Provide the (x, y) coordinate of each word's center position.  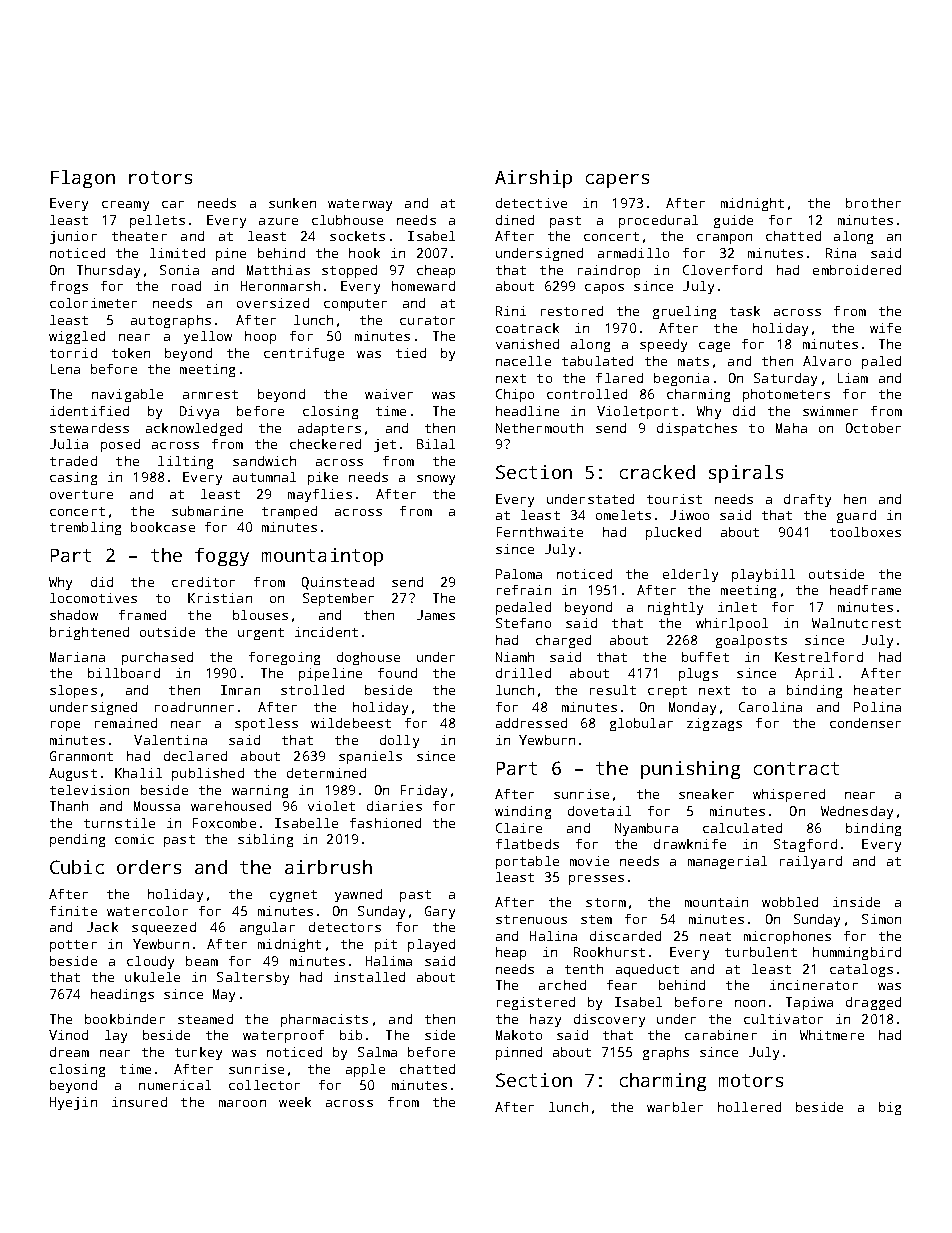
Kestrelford (819, 657)
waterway (360, 205)
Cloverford (722, 270)
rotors (160, 177)
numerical (175, 1085)
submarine (207, 511)
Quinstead (338, 583)
